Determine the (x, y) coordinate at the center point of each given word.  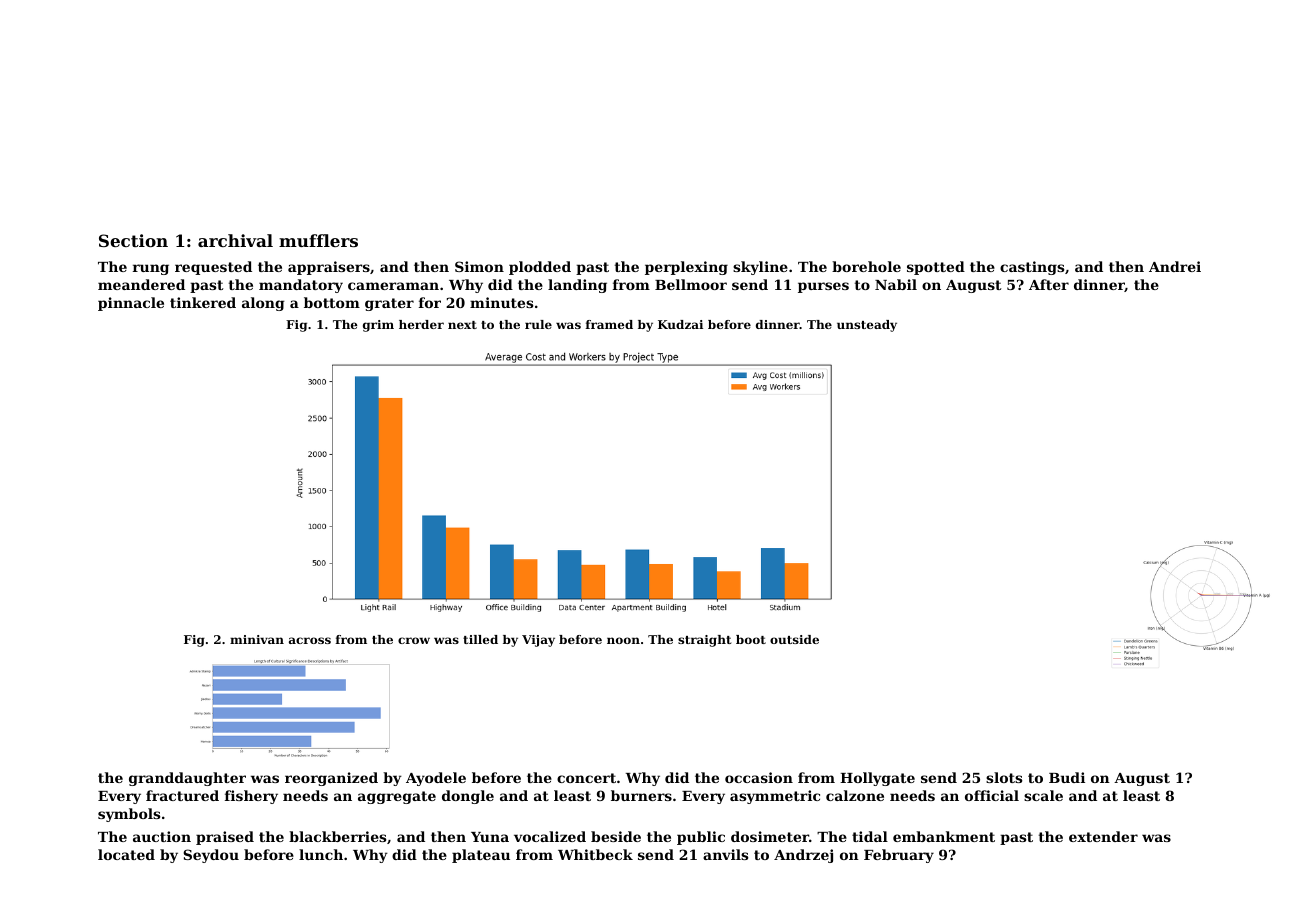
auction (162, 836)
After (1049, 284)
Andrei (1175, 266)
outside (794, 639)
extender (1103, 836)
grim (378, 326)
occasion (759, 777)
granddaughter (187, 779)
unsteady (867, 326)
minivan (257, 639)
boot (751, 639)
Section (133, 240)
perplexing (686, 268)
